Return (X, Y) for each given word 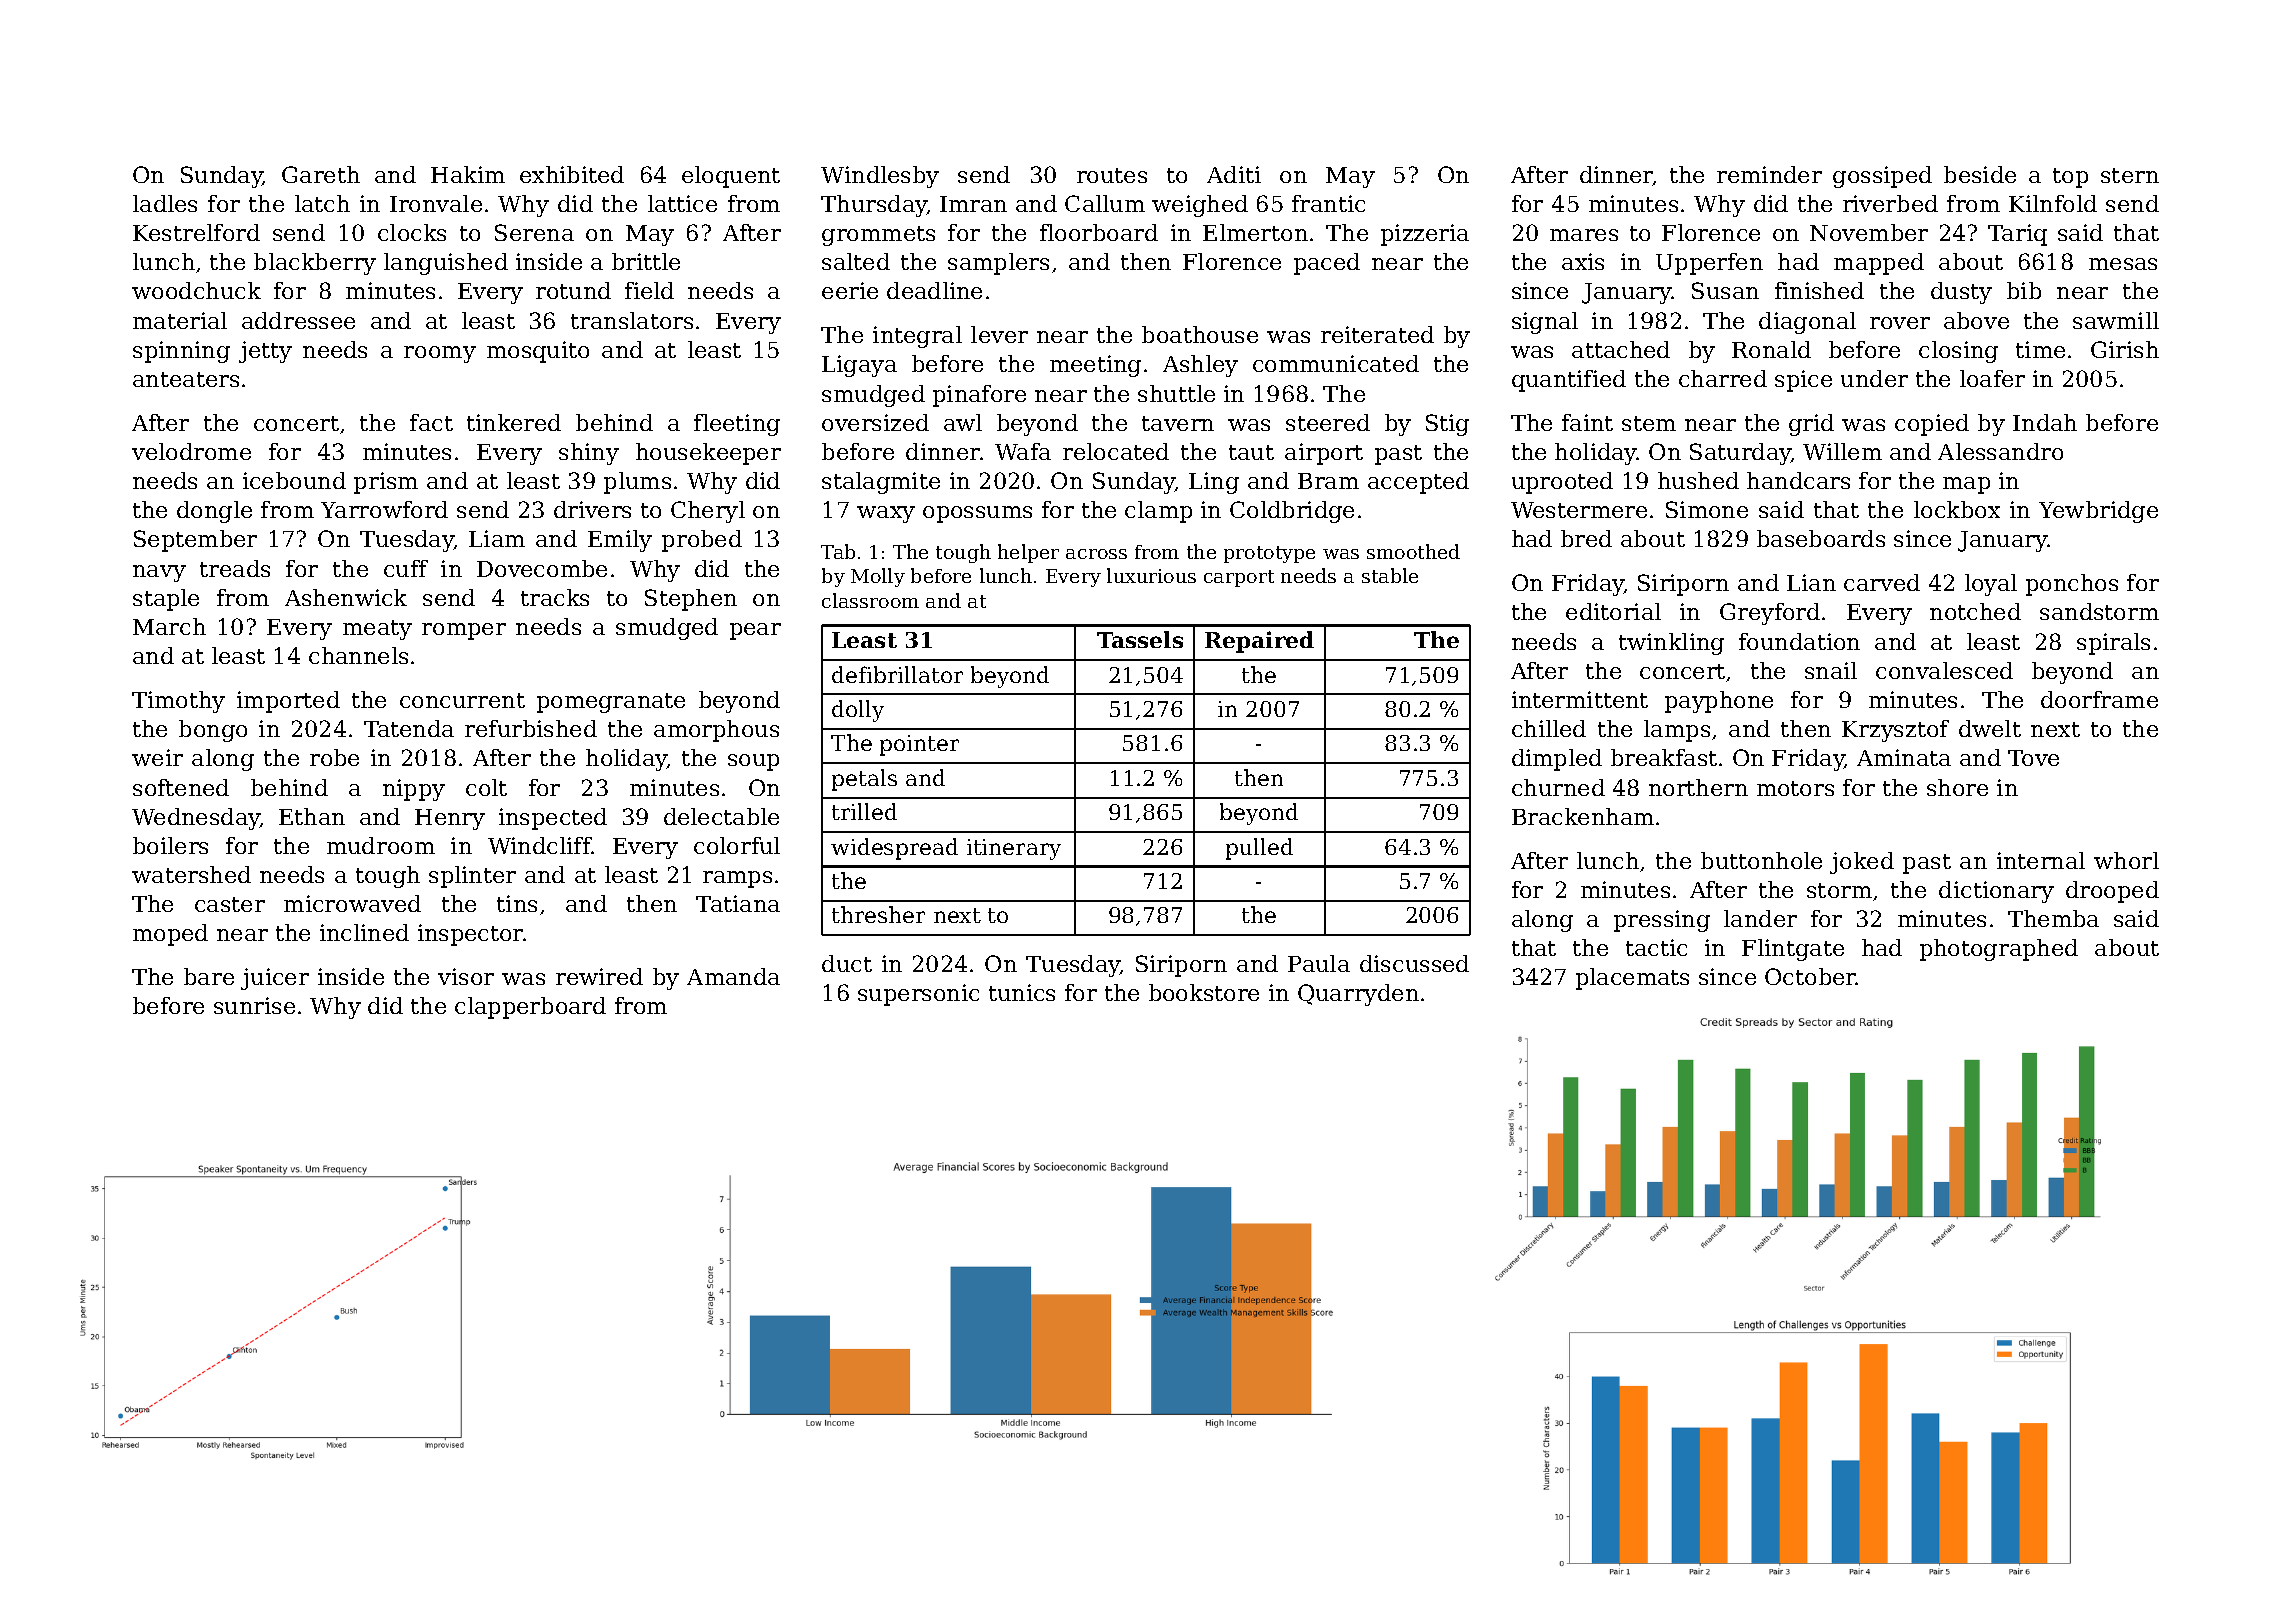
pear (755, 631)
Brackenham (1583, 816)
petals (864, 780)
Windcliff (540, 845)
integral (917, 337)
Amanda (733, 976)
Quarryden (1358, 995)
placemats (1632, 979)
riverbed (1890, 203)
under (1874, 378)
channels (358, 655)
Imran (973, 204)
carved (1882, 582)
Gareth (321, 174)
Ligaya (859, 366)
